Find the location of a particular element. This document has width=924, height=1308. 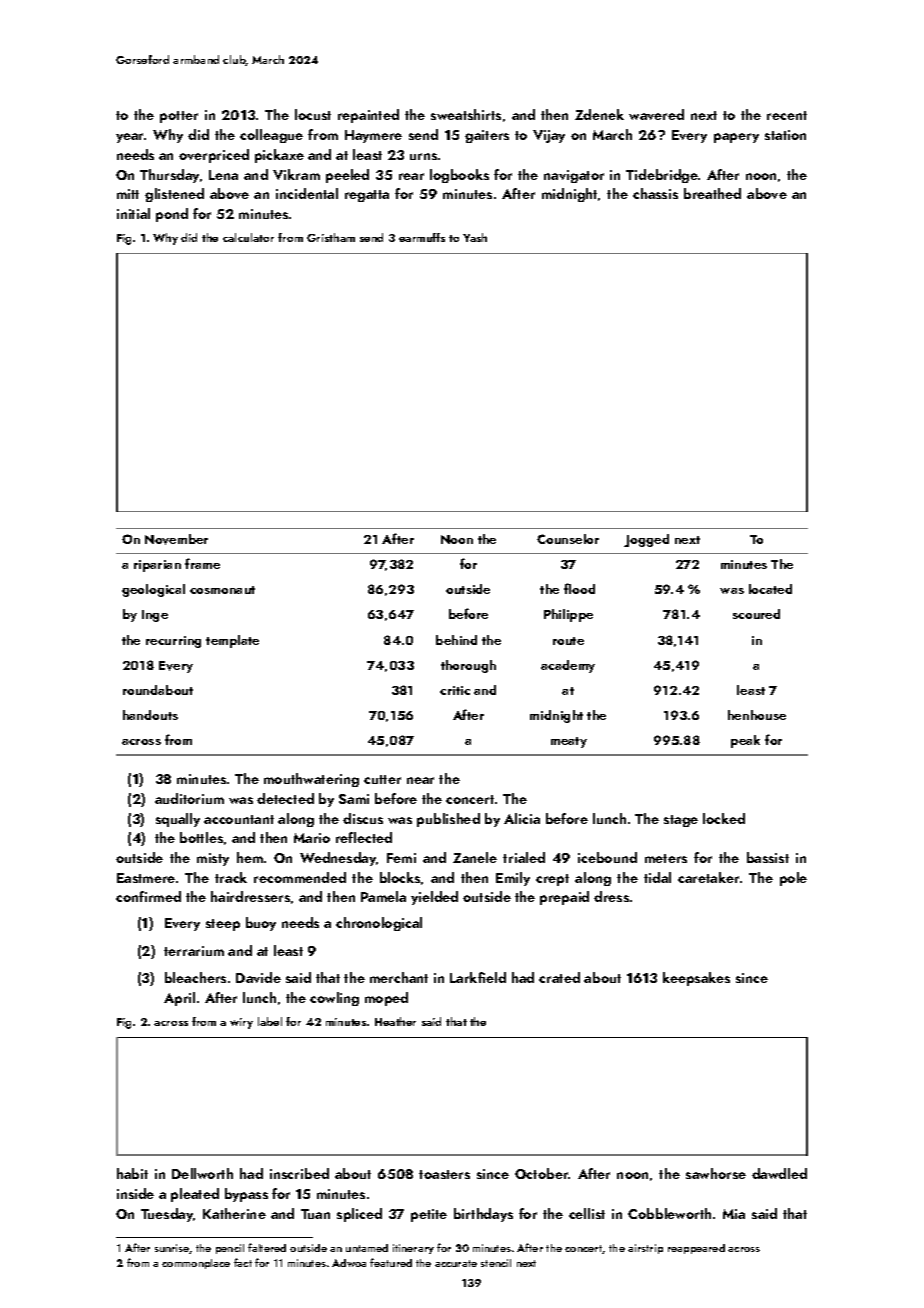

thorough is located at coordinates (468, 666).
